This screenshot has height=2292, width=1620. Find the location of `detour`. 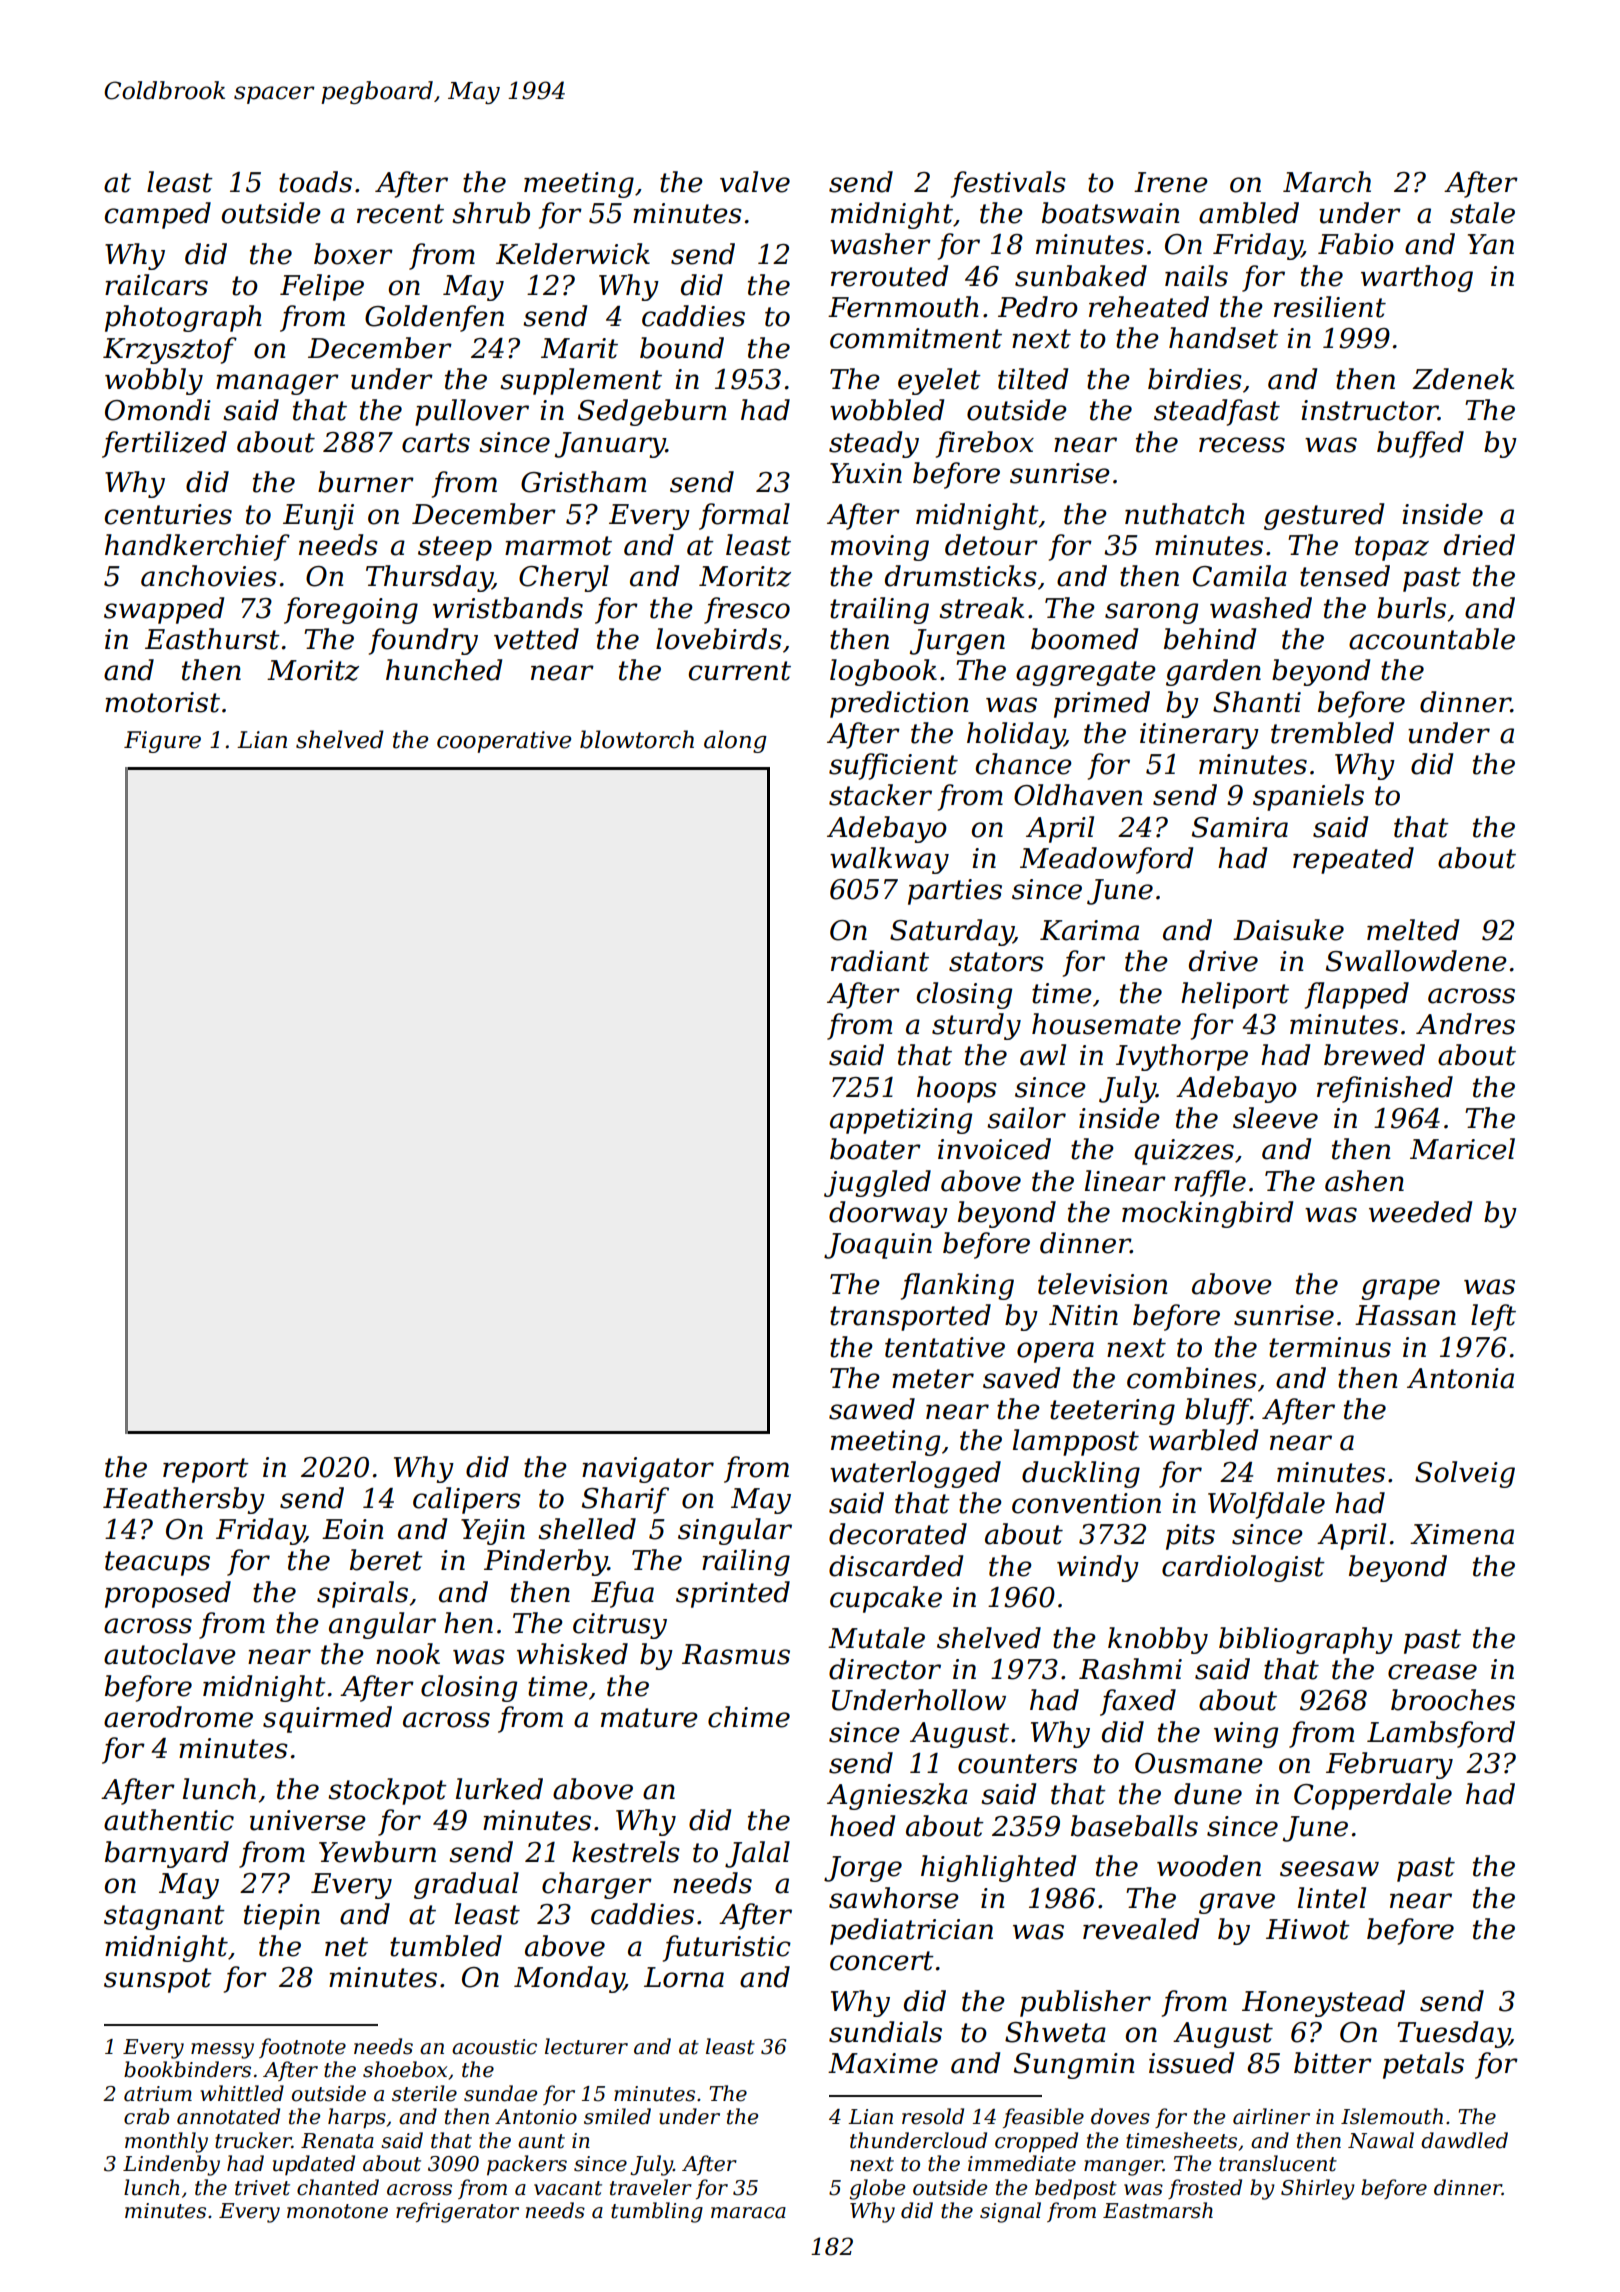

detour is located at coordinates (991, 545).
